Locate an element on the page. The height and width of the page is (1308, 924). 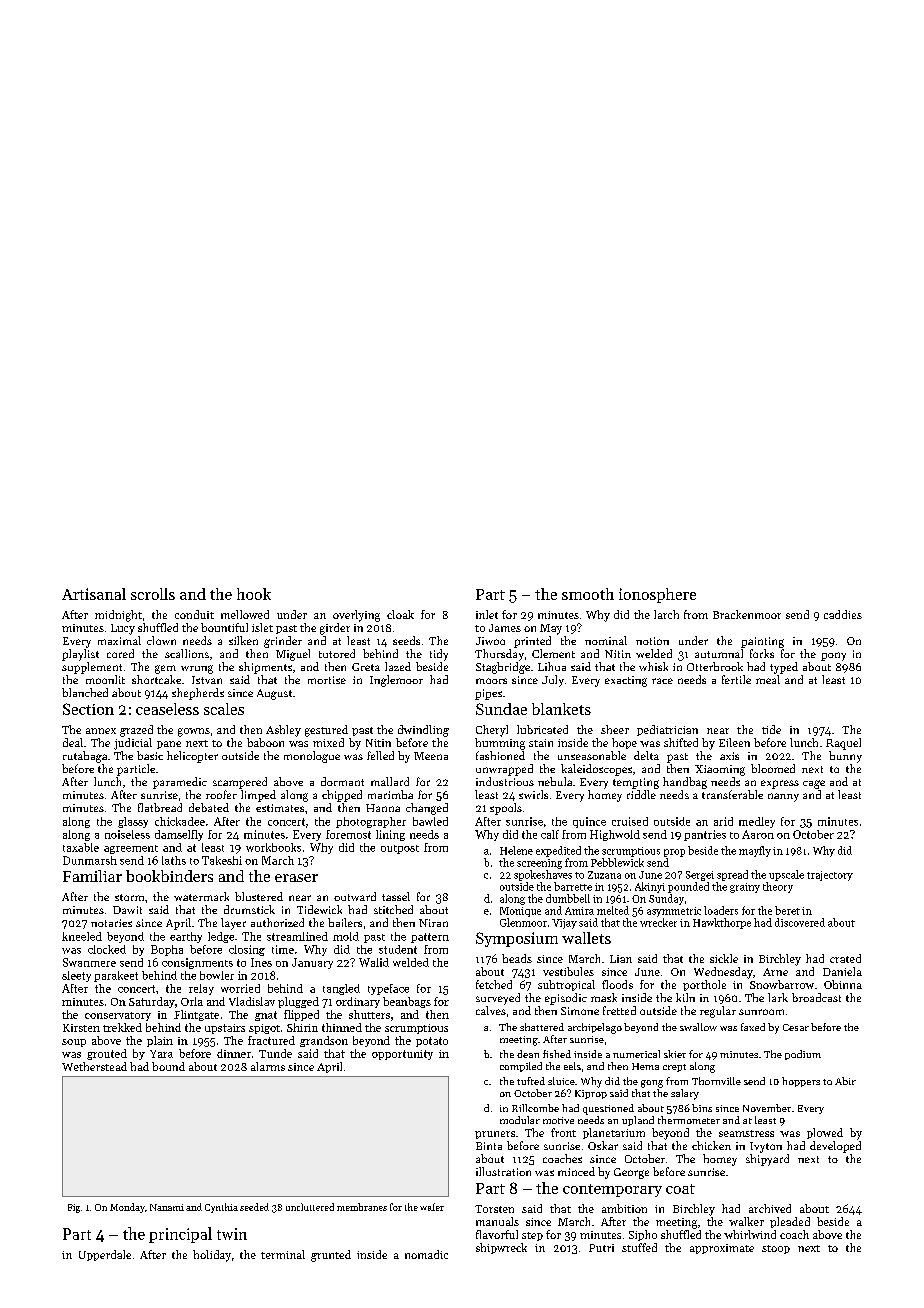
stoop is located at coordinates (776, 1249).
